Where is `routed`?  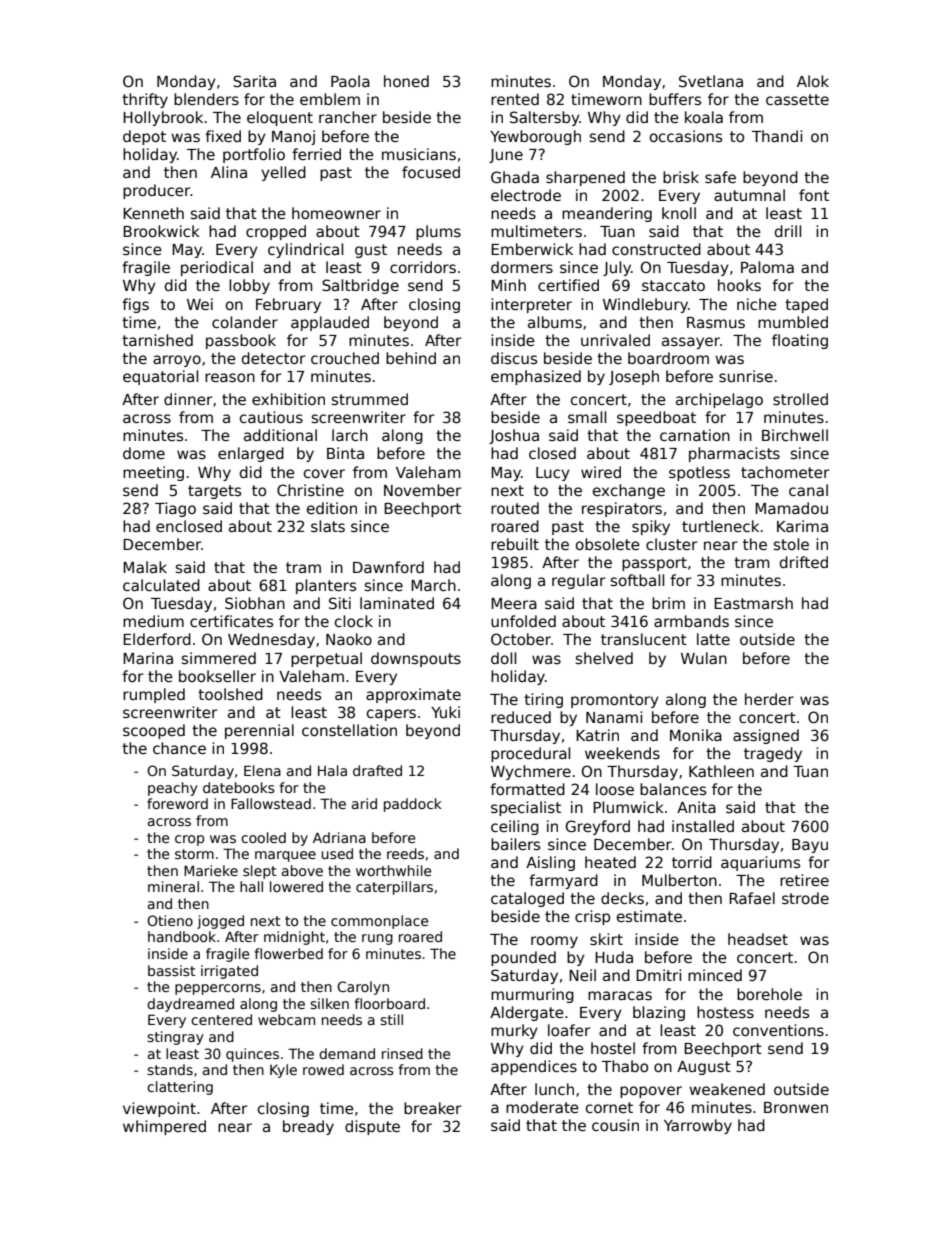
routed is located at coordinates (515, 508).
